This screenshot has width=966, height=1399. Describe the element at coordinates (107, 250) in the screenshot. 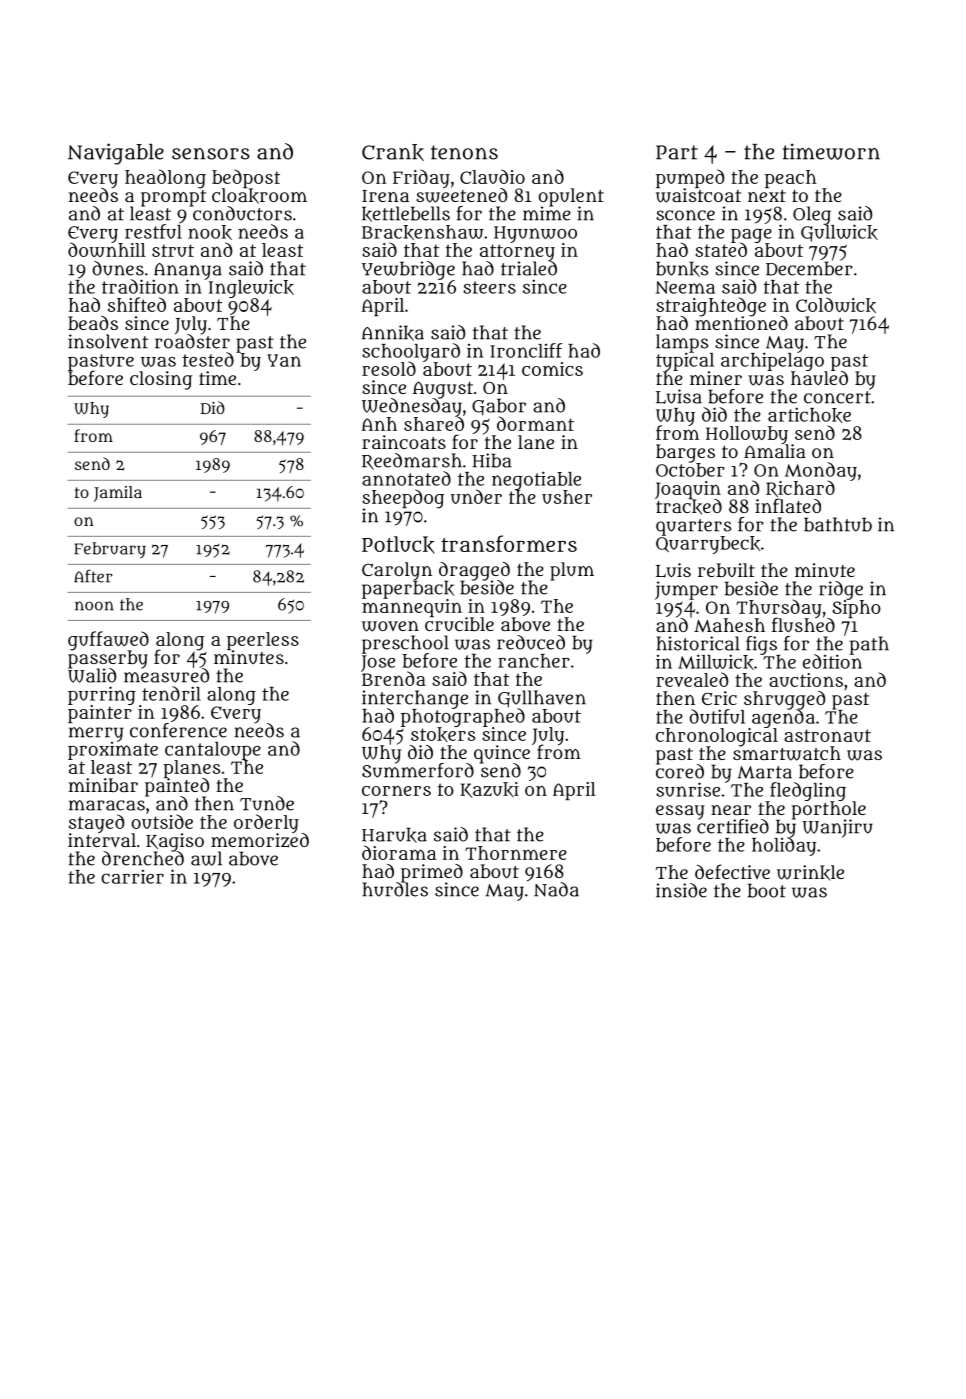

I see `downhill` at that location.
